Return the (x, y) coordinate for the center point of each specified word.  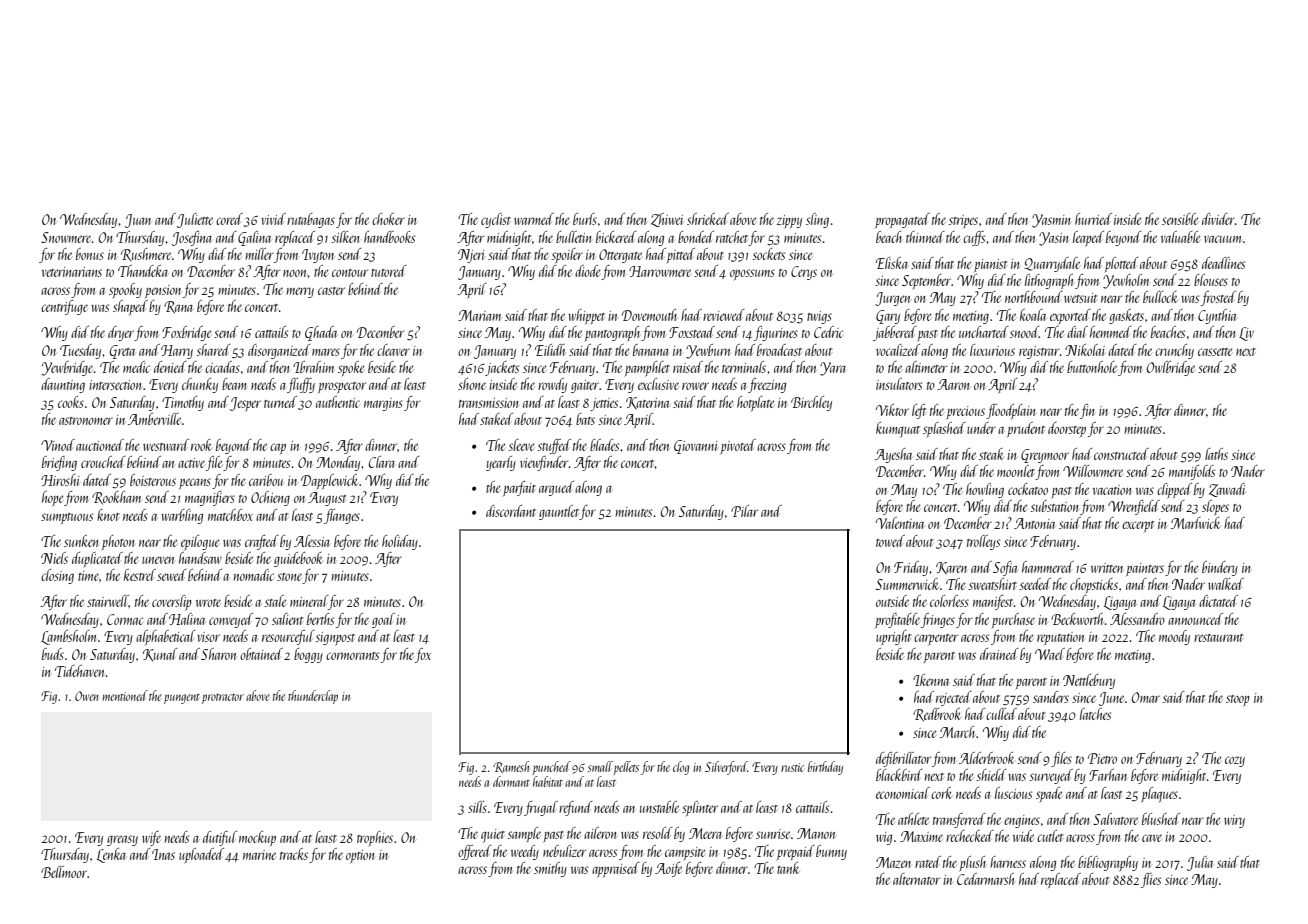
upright (893, 637)
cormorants (352, 656)
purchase (1013, 620)
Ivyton (318, 256)
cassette (1215, 352)
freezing (767, 385)
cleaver (393, 350)
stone (290, 578)
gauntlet (559, 512)
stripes (963, 221)
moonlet (1016, 472)
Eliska (892, 263)
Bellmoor (64, 872)
